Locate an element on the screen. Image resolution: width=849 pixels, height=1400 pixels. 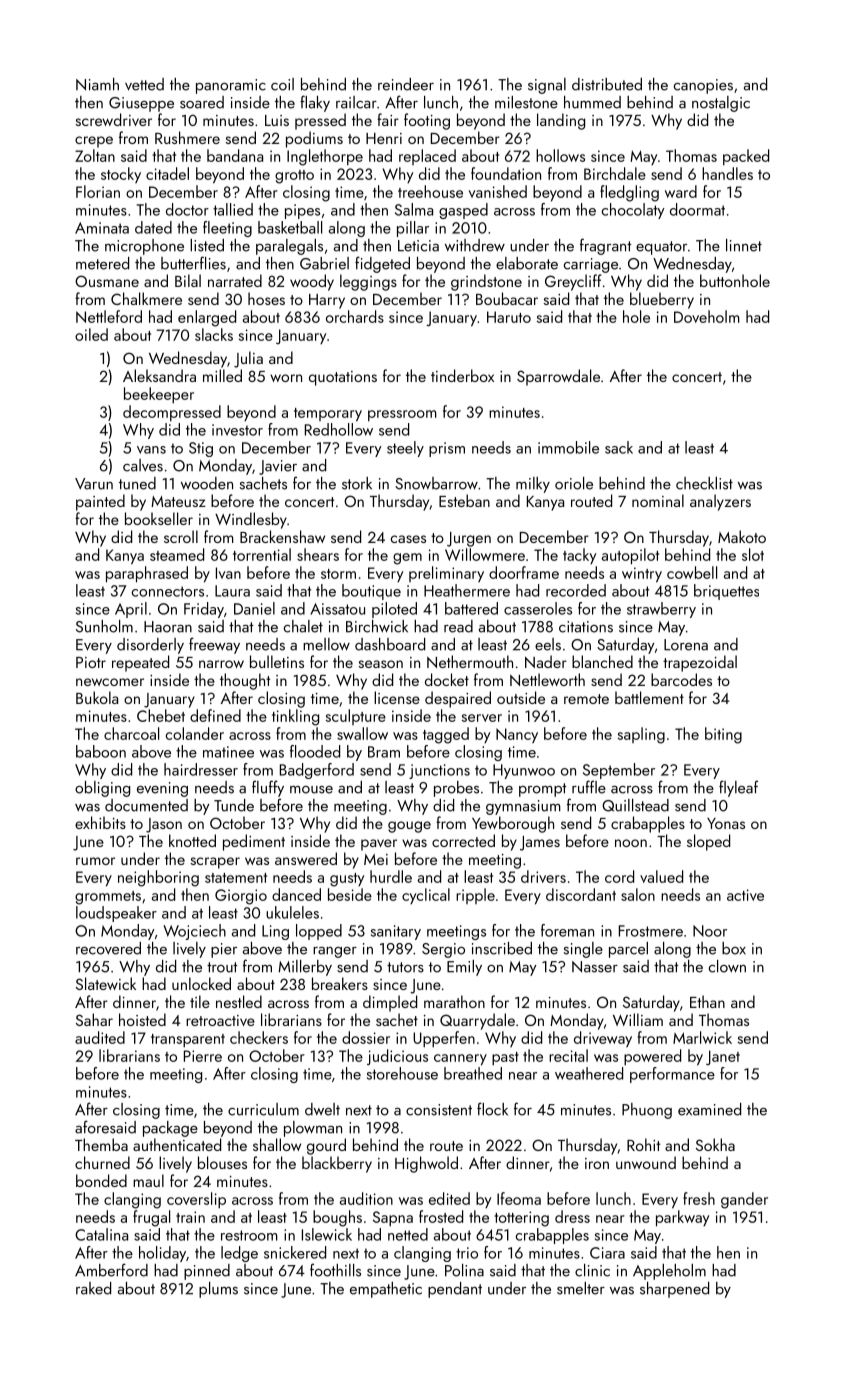
knotted is located at coordinates (192, 840).
